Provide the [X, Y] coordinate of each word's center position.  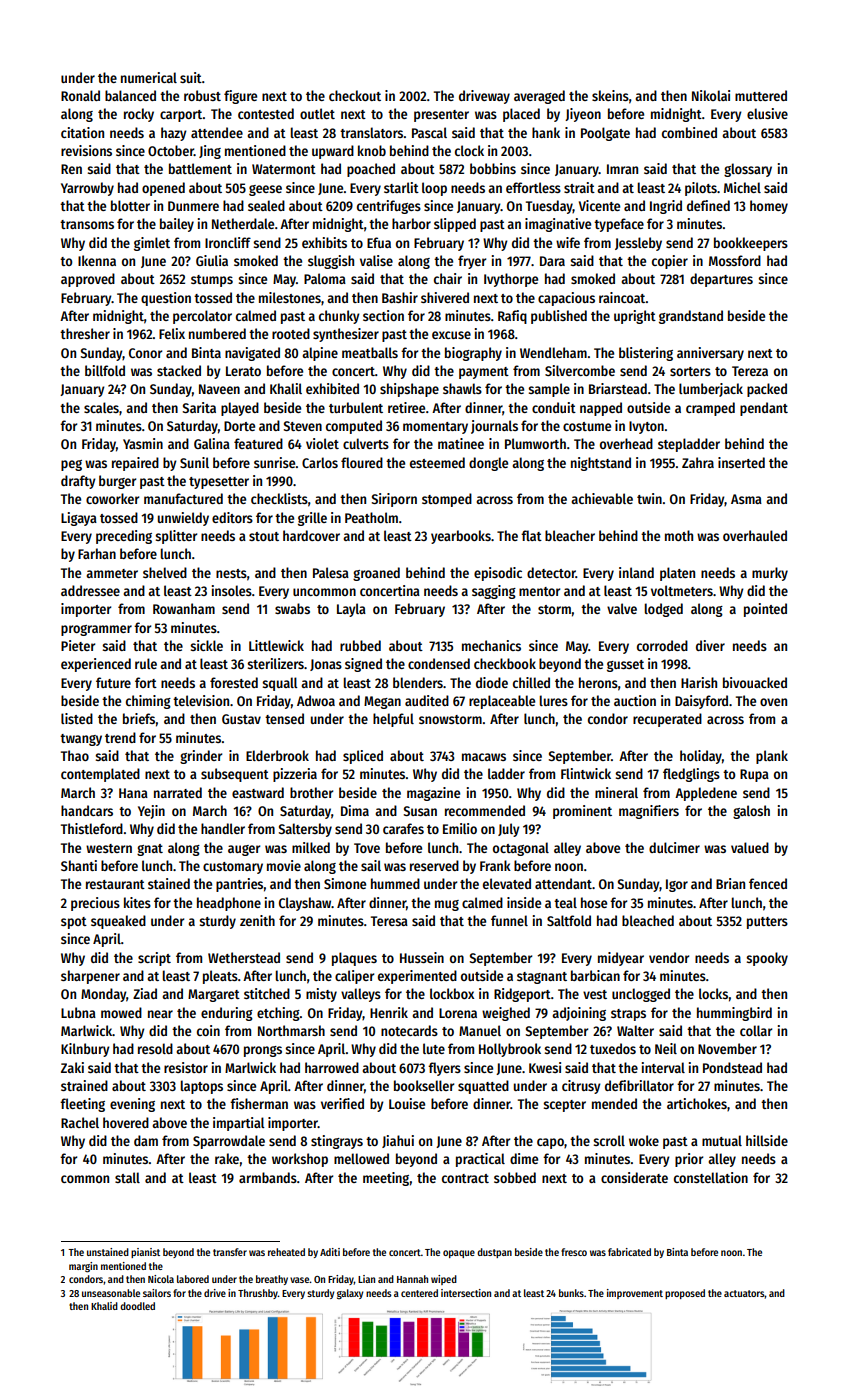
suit [191, 77]
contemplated [100, 775]
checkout [355, 95]
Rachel [80, 1122]
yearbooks [461, 537]
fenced [768, 883]
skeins [610, 95]
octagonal [521, 849]
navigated [252, 354]
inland [636, 572]
